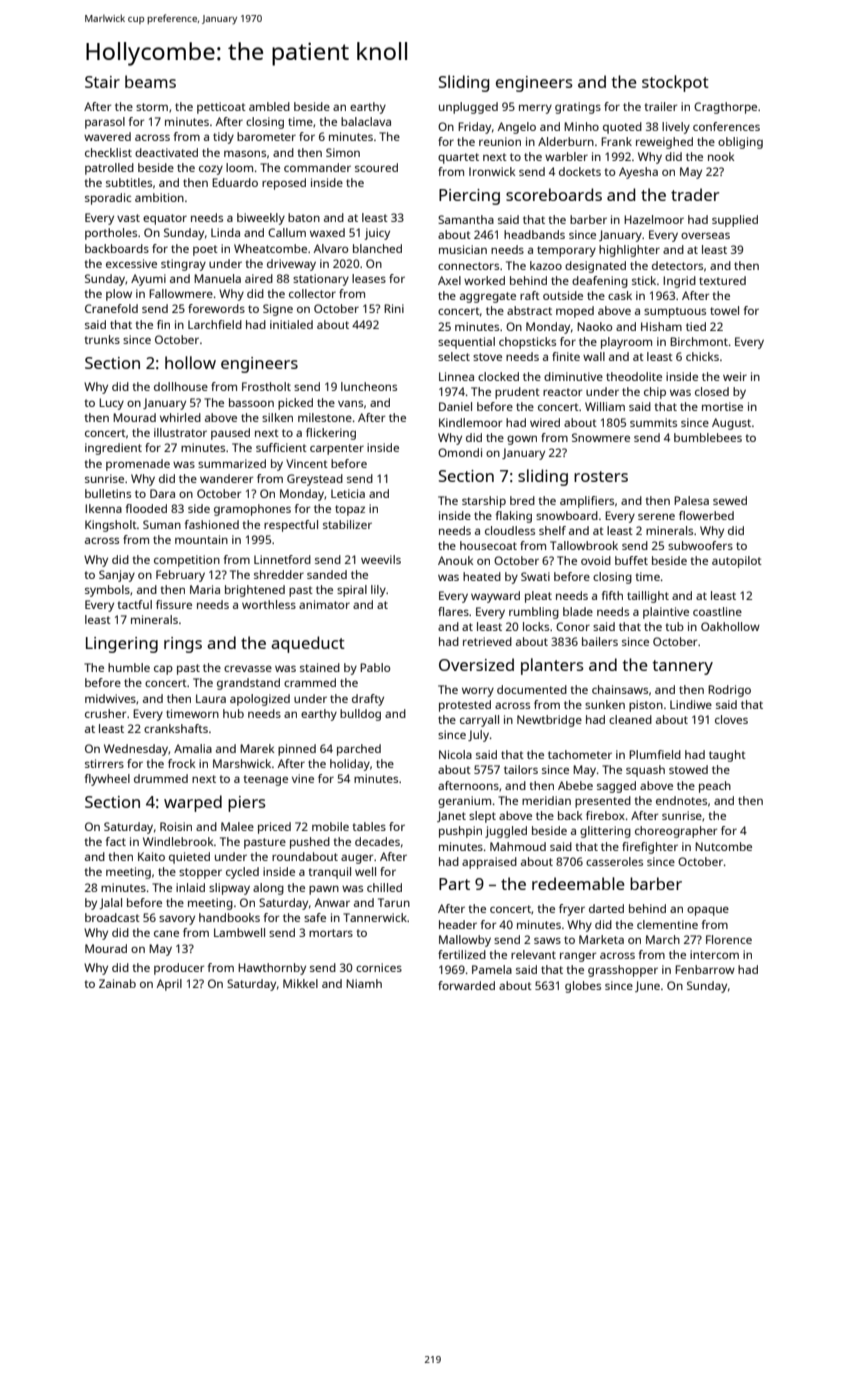  Describe the element at coordinates (647, 986) in the image. I see `June` at that location.
